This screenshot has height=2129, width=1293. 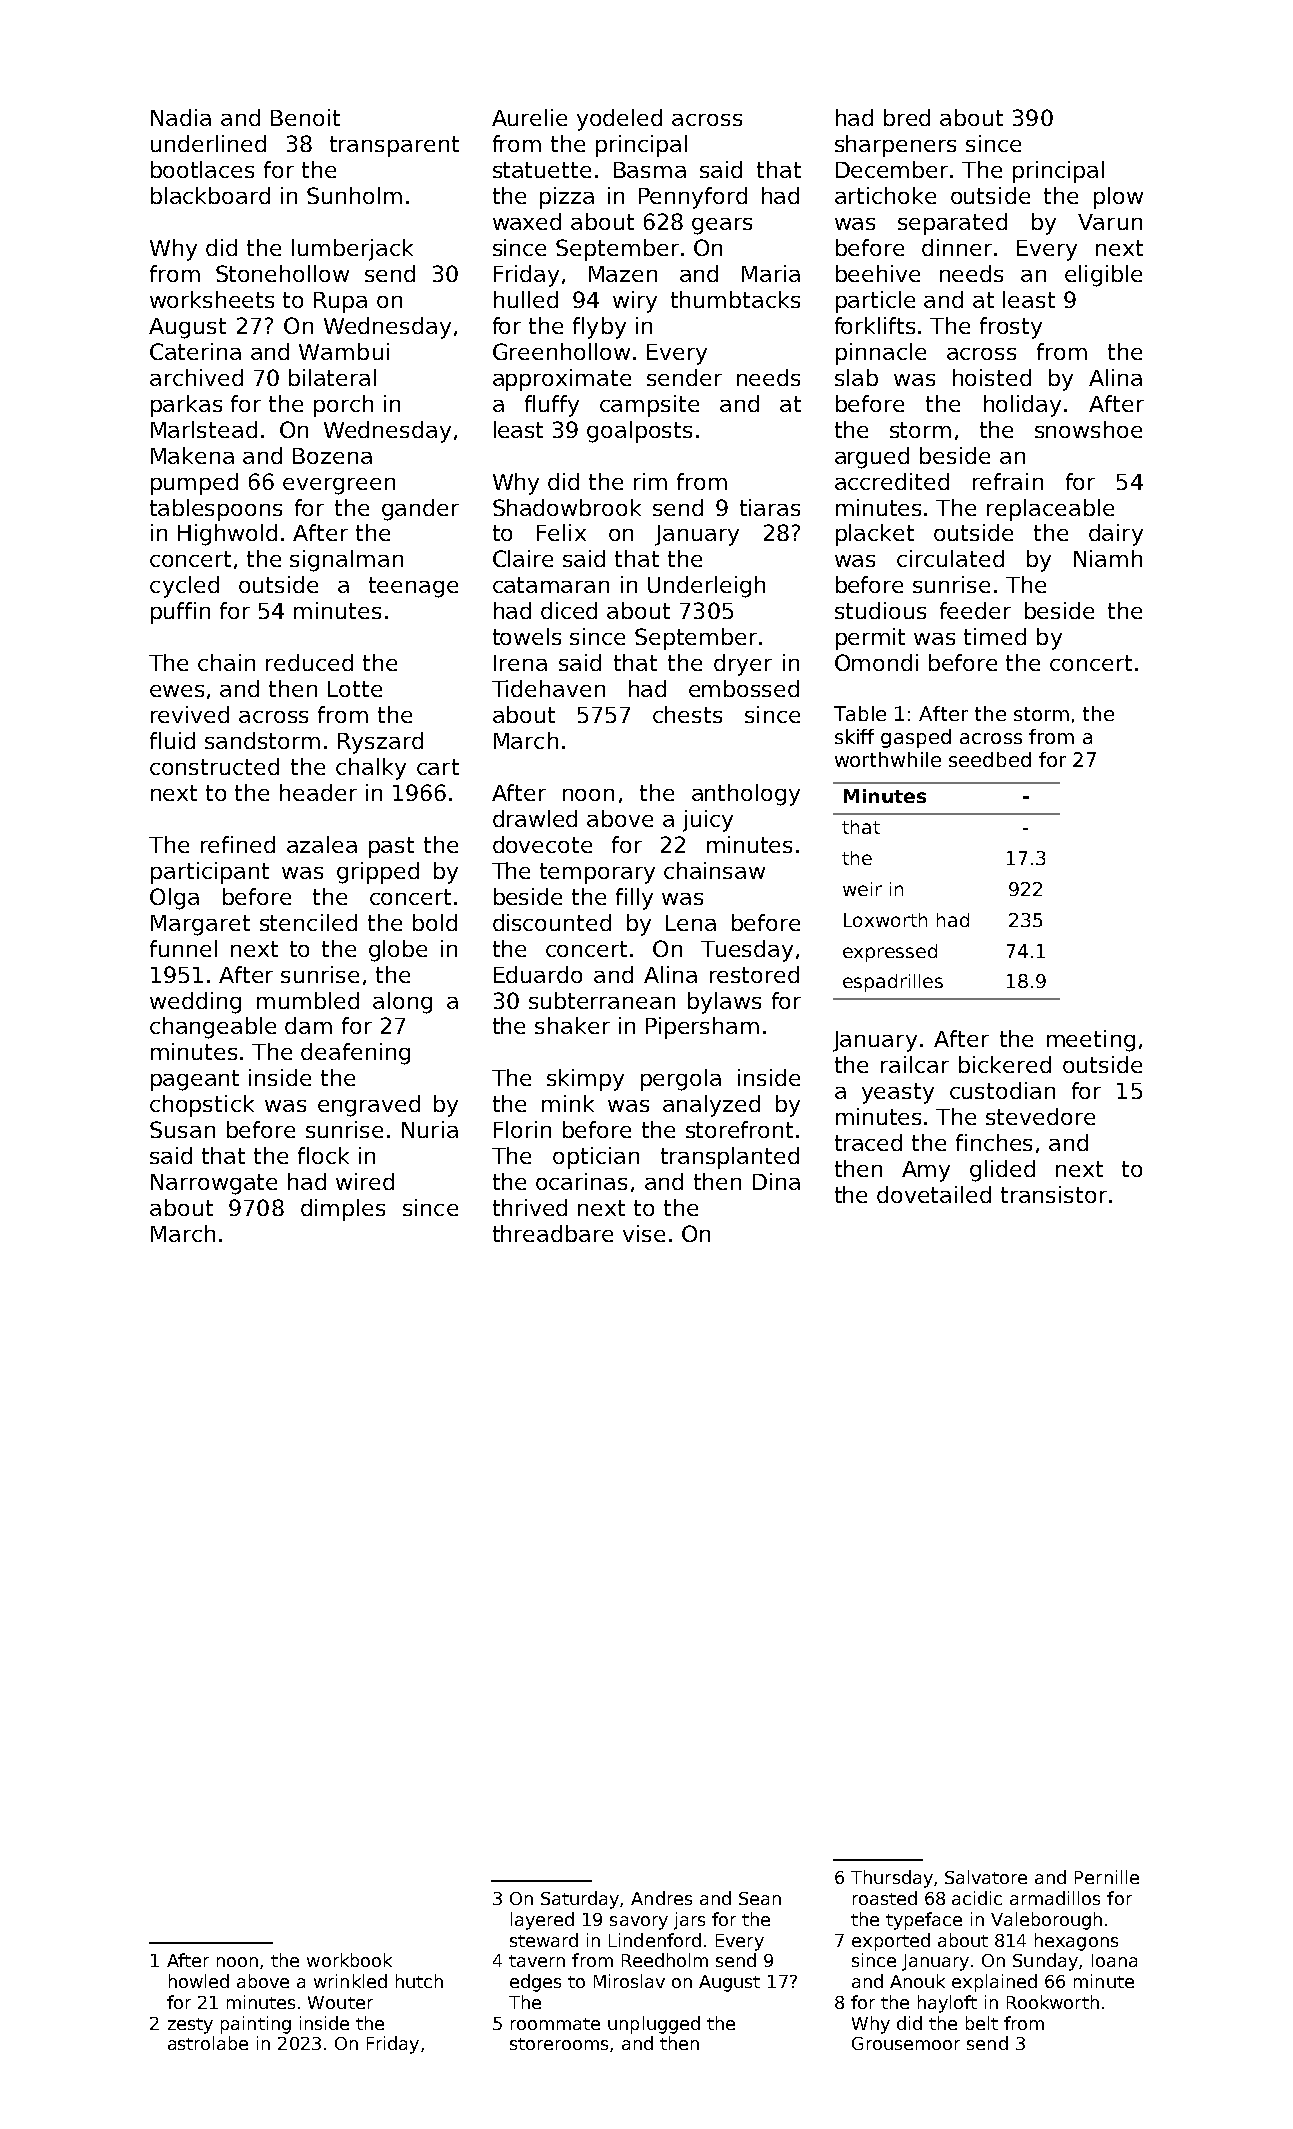 What do you see at coordinates (1053, 2002) in the screenshot?
I see `Rookworth` at bounding box center [1053, 2002].
